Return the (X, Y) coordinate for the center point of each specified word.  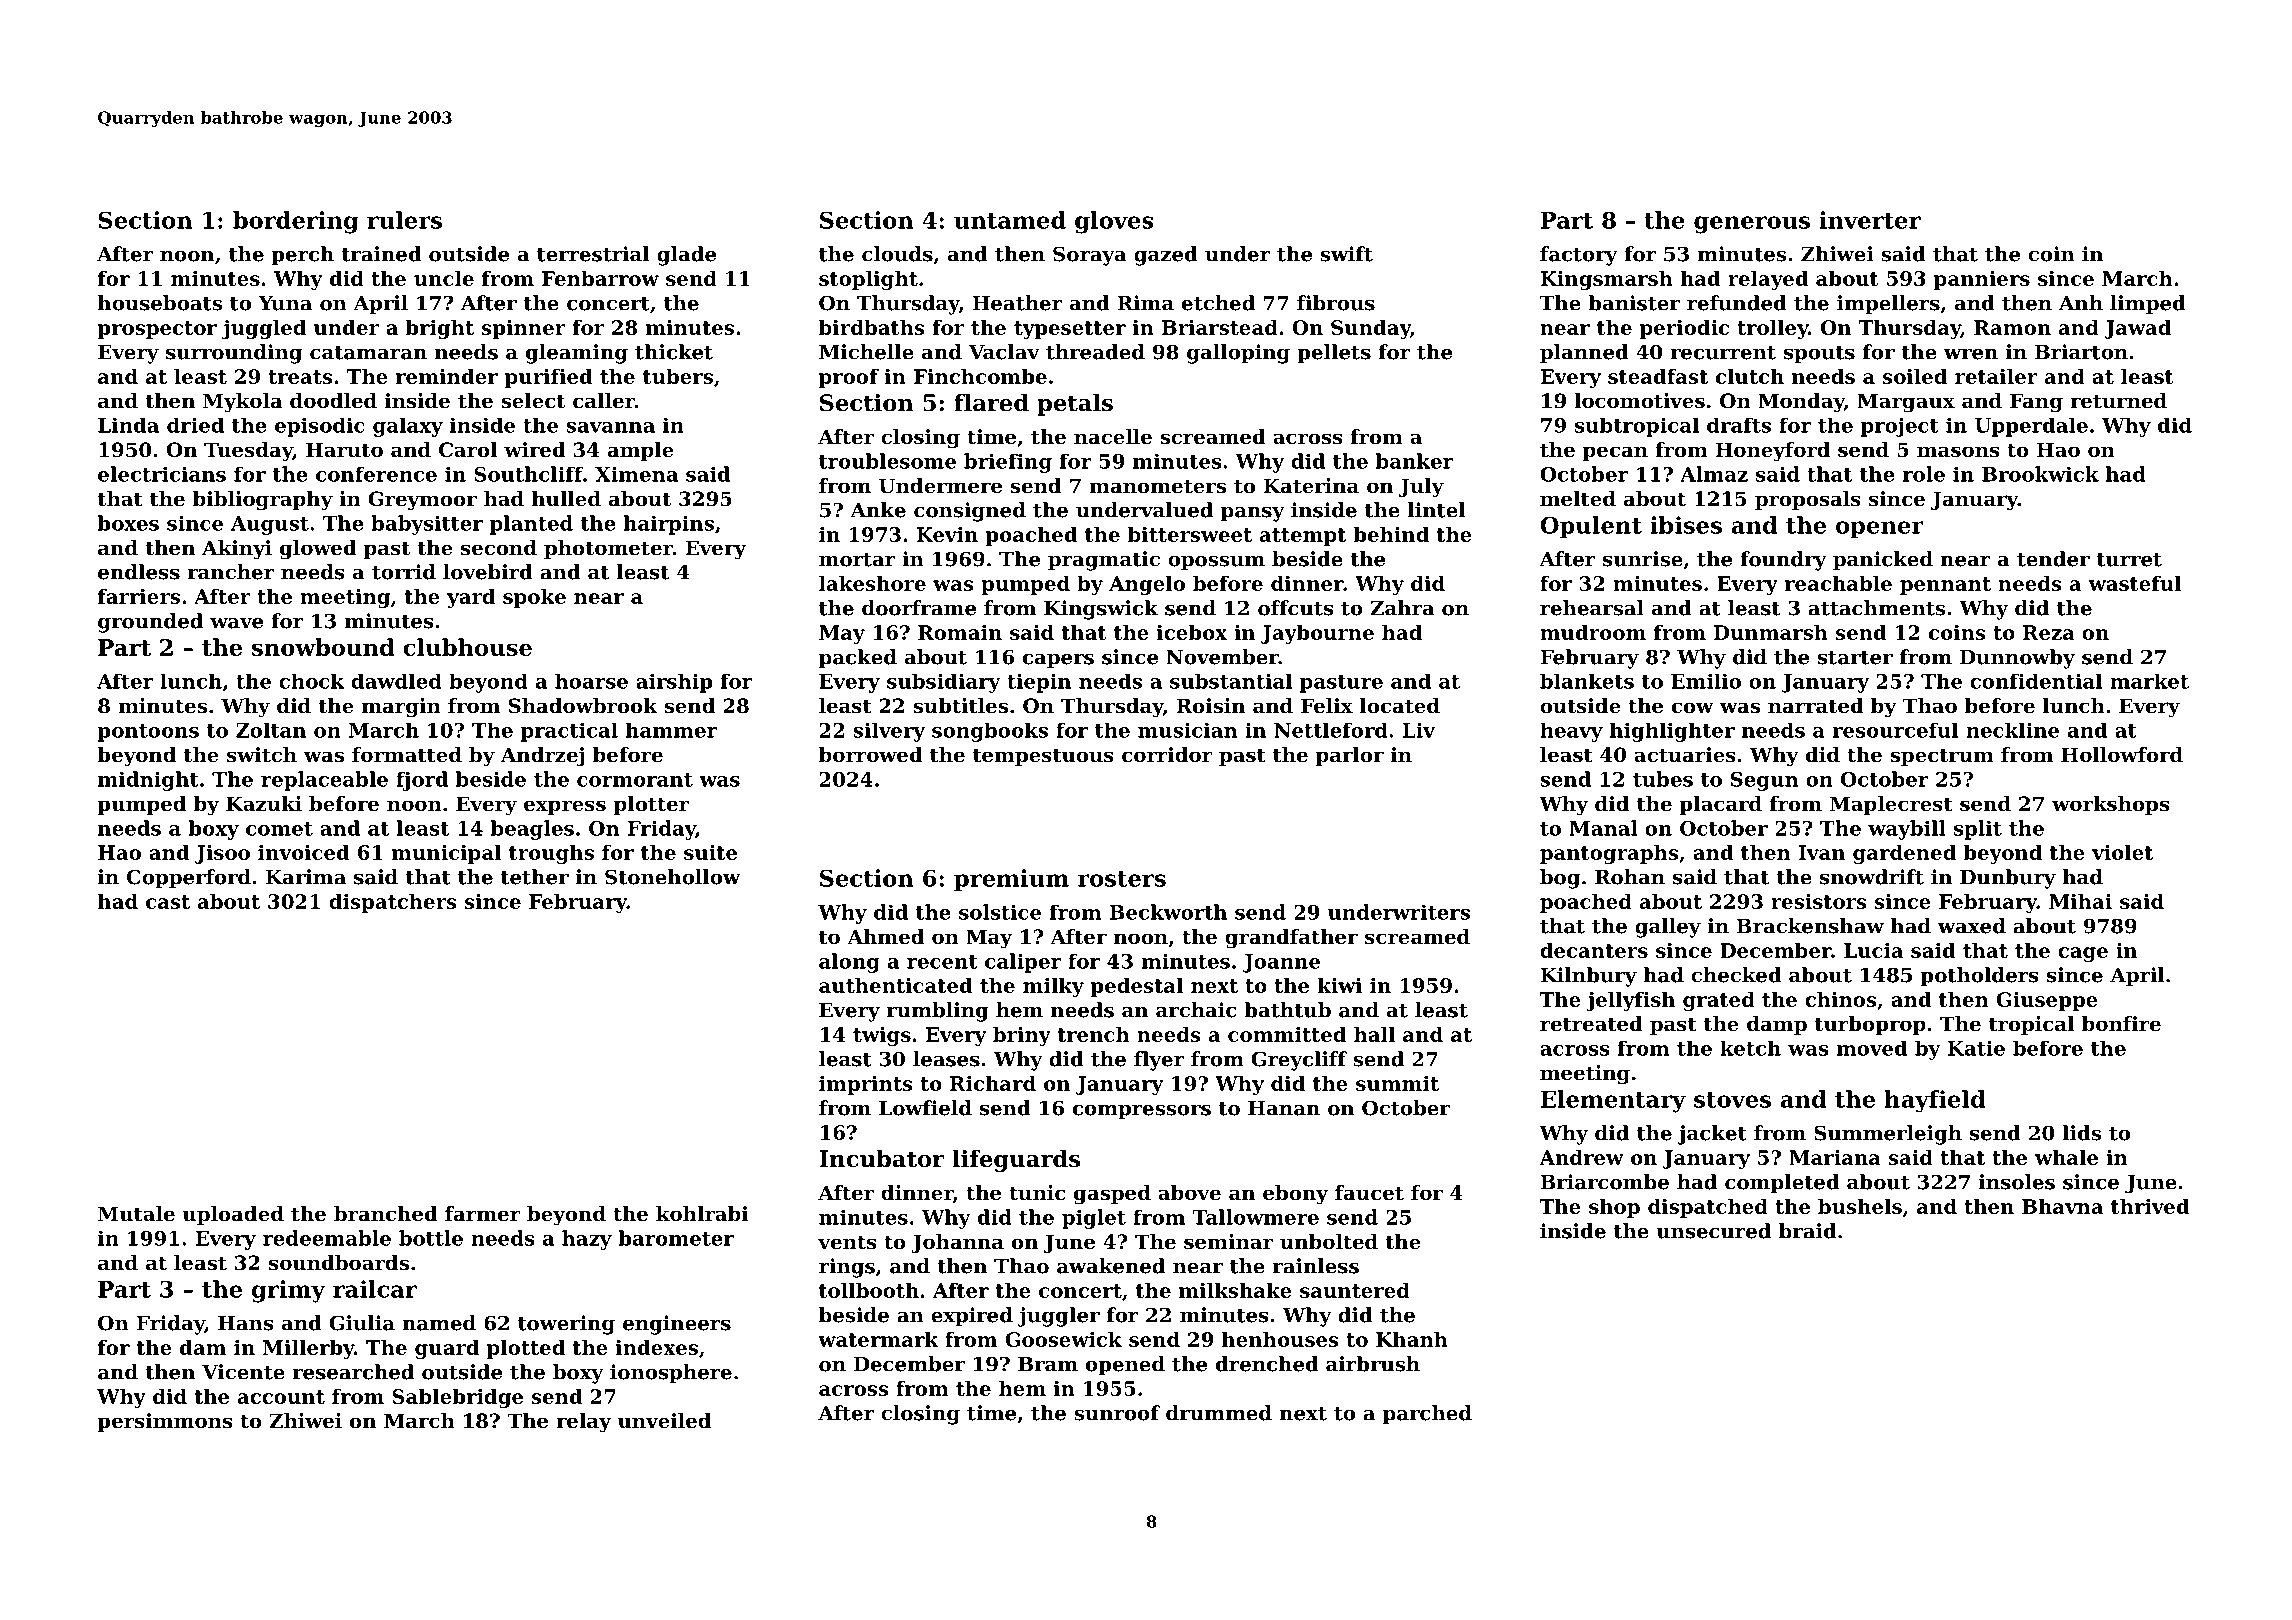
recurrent (1723, 353)
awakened (1111, 1266)
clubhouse (467, 647)
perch (302, 256)
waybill (1907, 830)
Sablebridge (457, 1398)
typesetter (1070, 330)
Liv (1418, 730)
